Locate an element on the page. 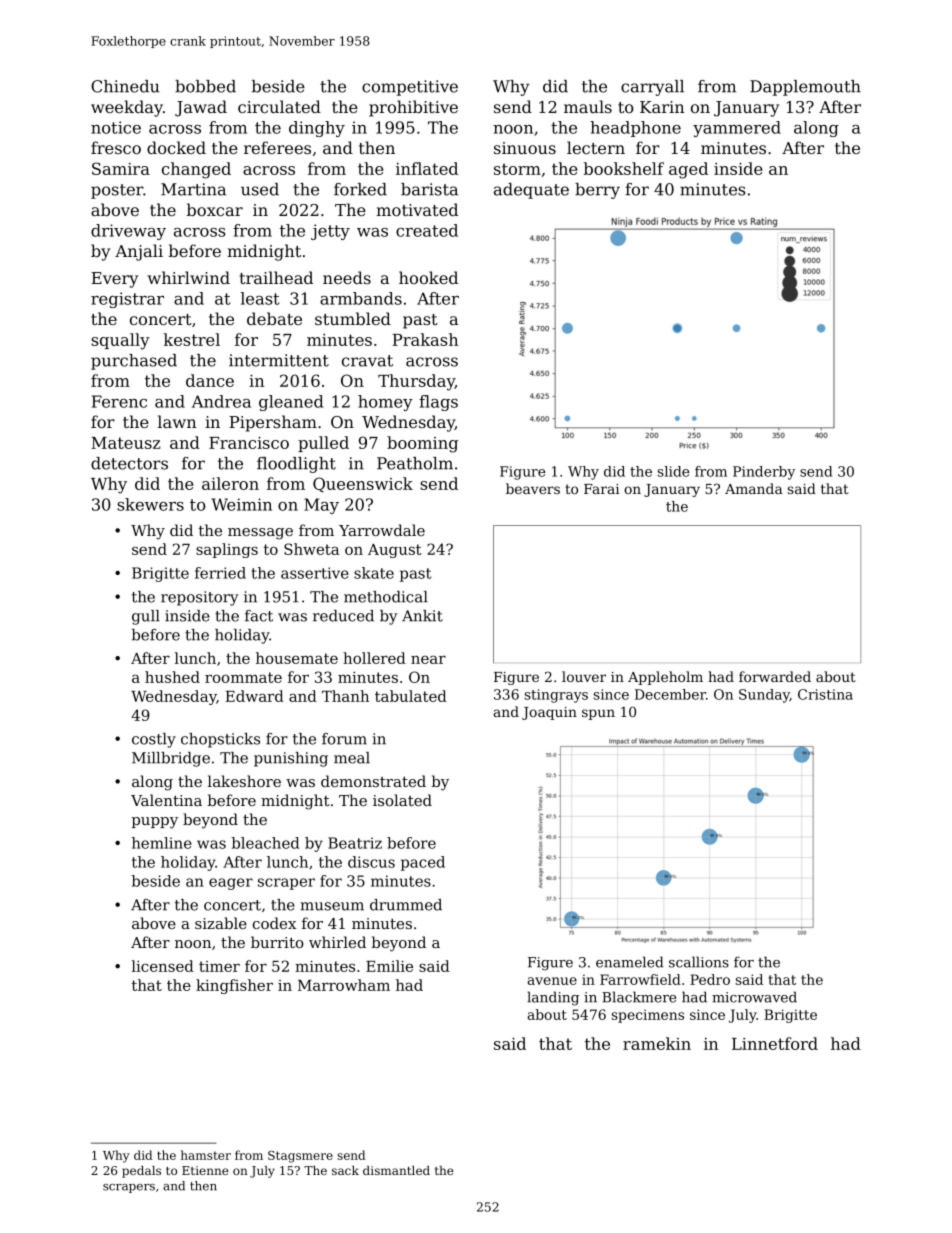 The height and width of the page is (1233, 952). dismantled is located at coordinates (396, 1170).
